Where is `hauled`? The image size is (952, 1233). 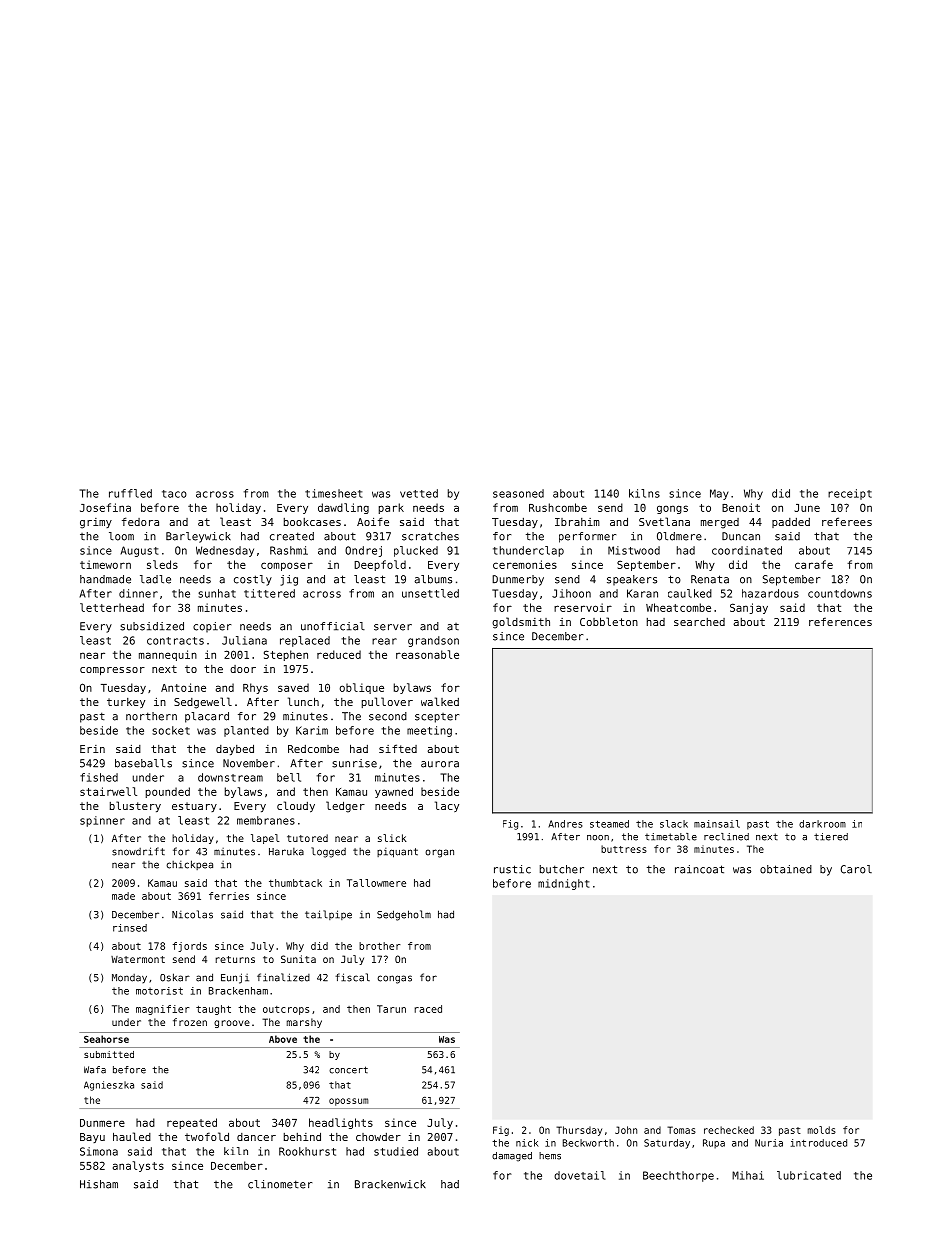
hauled is located at coordinates (132, 1136).
